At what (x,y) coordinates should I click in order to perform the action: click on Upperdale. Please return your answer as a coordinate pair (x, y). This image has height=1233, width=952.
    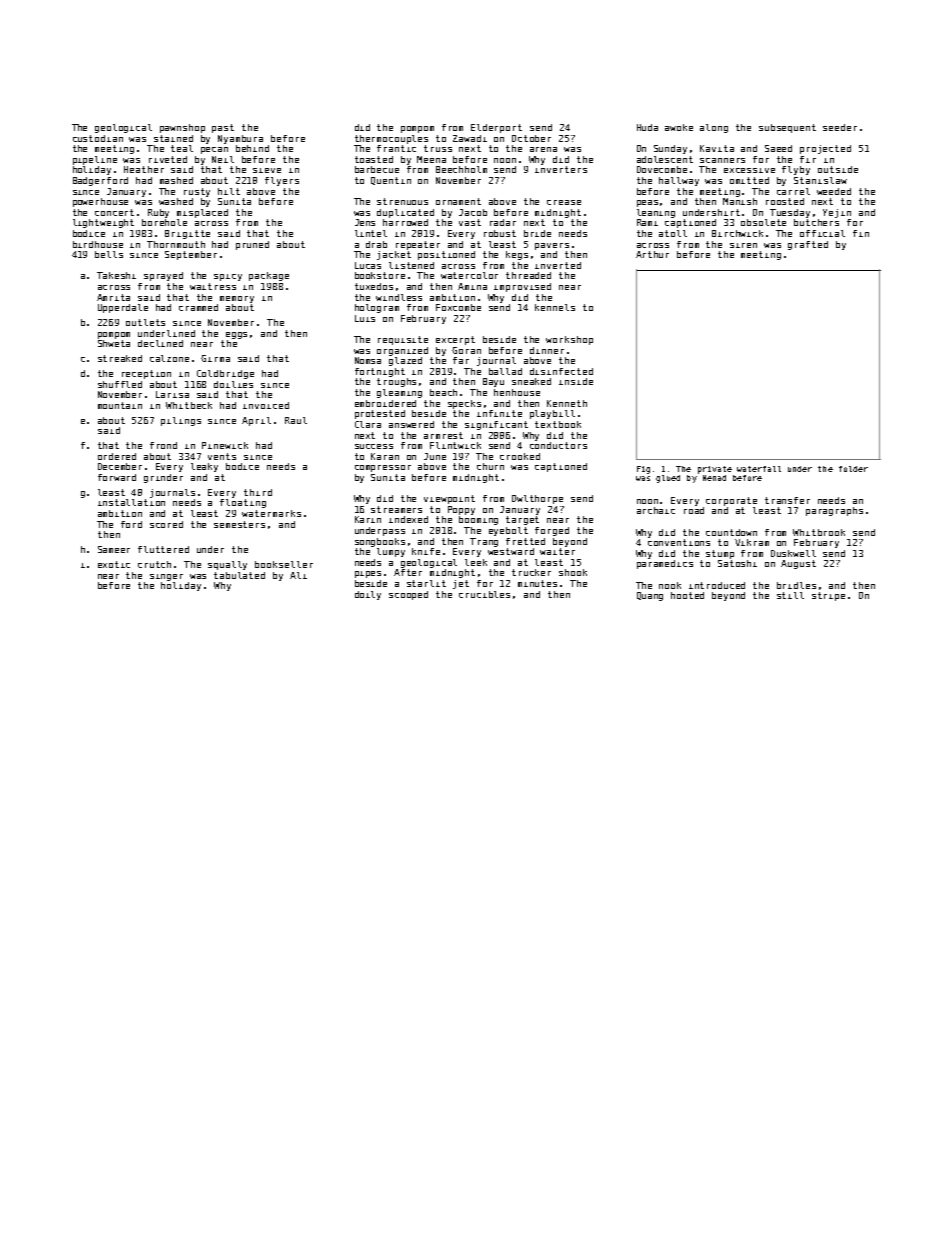
    Looking at the image, I should click on (123, 308).
